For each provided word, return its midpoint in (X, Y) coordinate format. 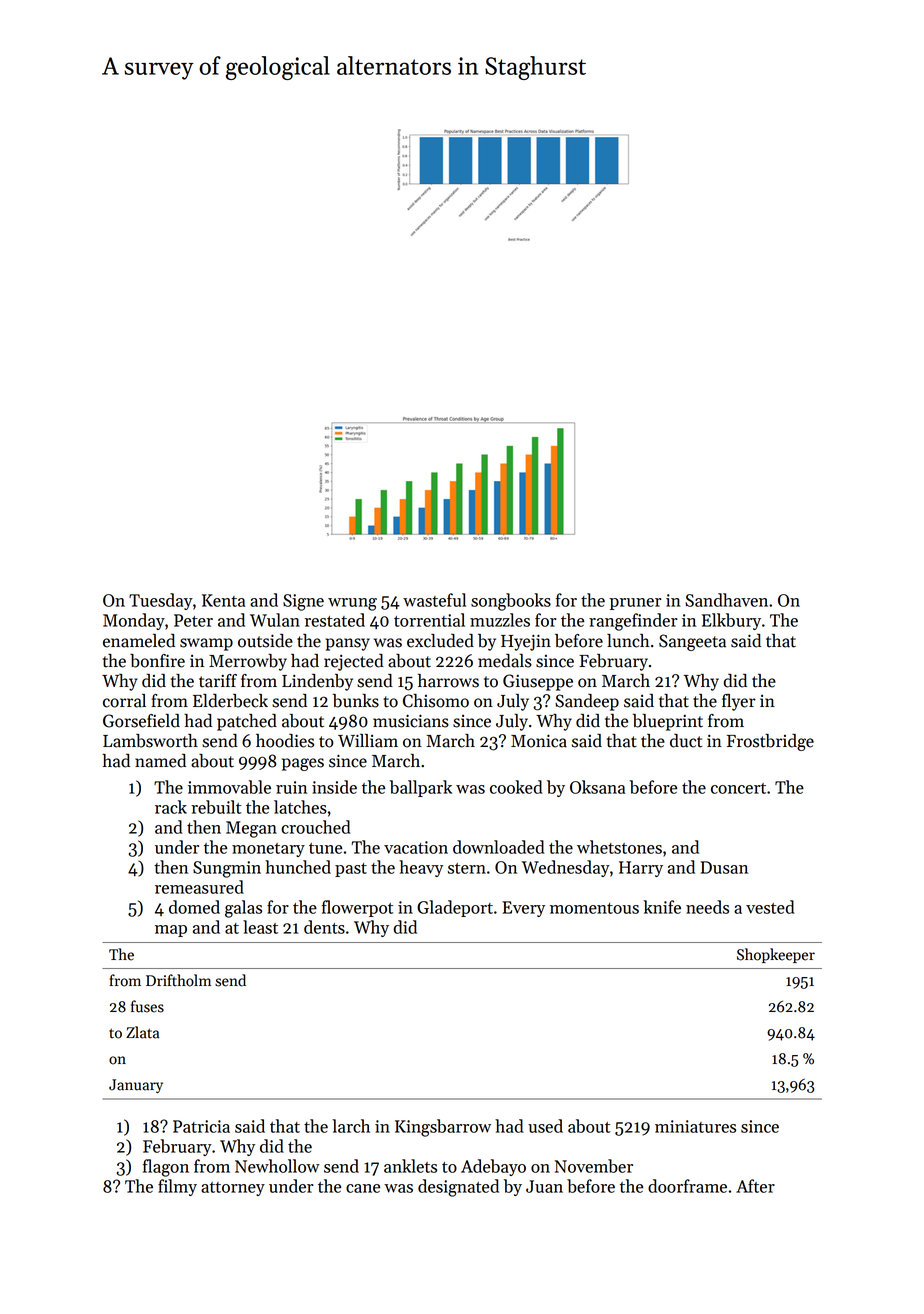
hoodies (285, 741)
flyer (739, 702)
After (755, 1186)
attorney (233, 1189)
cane (363, 1188)
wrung (352, 604)
